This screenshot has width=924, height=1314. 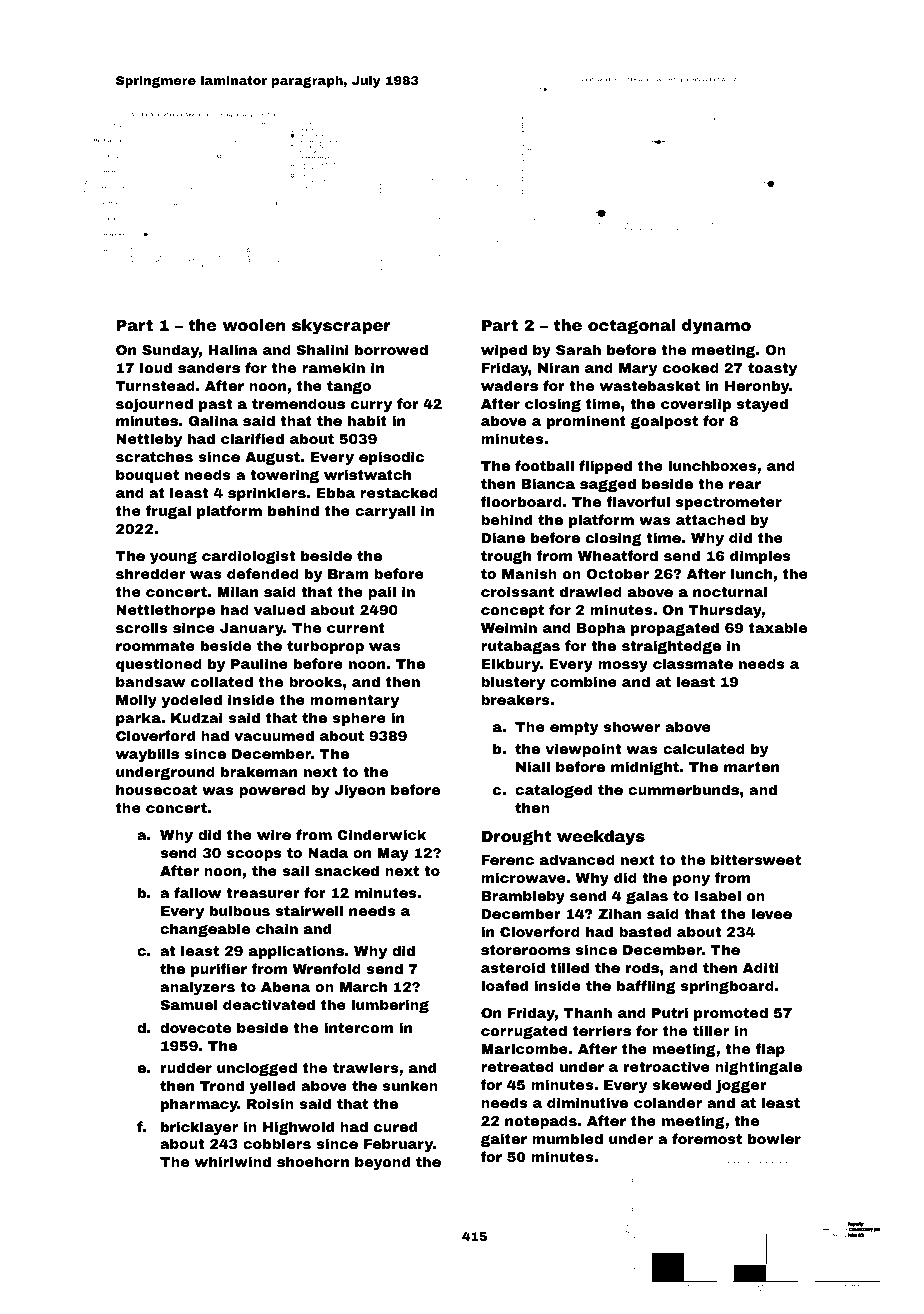 What do you see at coordinates (325, 647) in the screenshot?
I see `turboprop` at bounding box center [325, 647].
